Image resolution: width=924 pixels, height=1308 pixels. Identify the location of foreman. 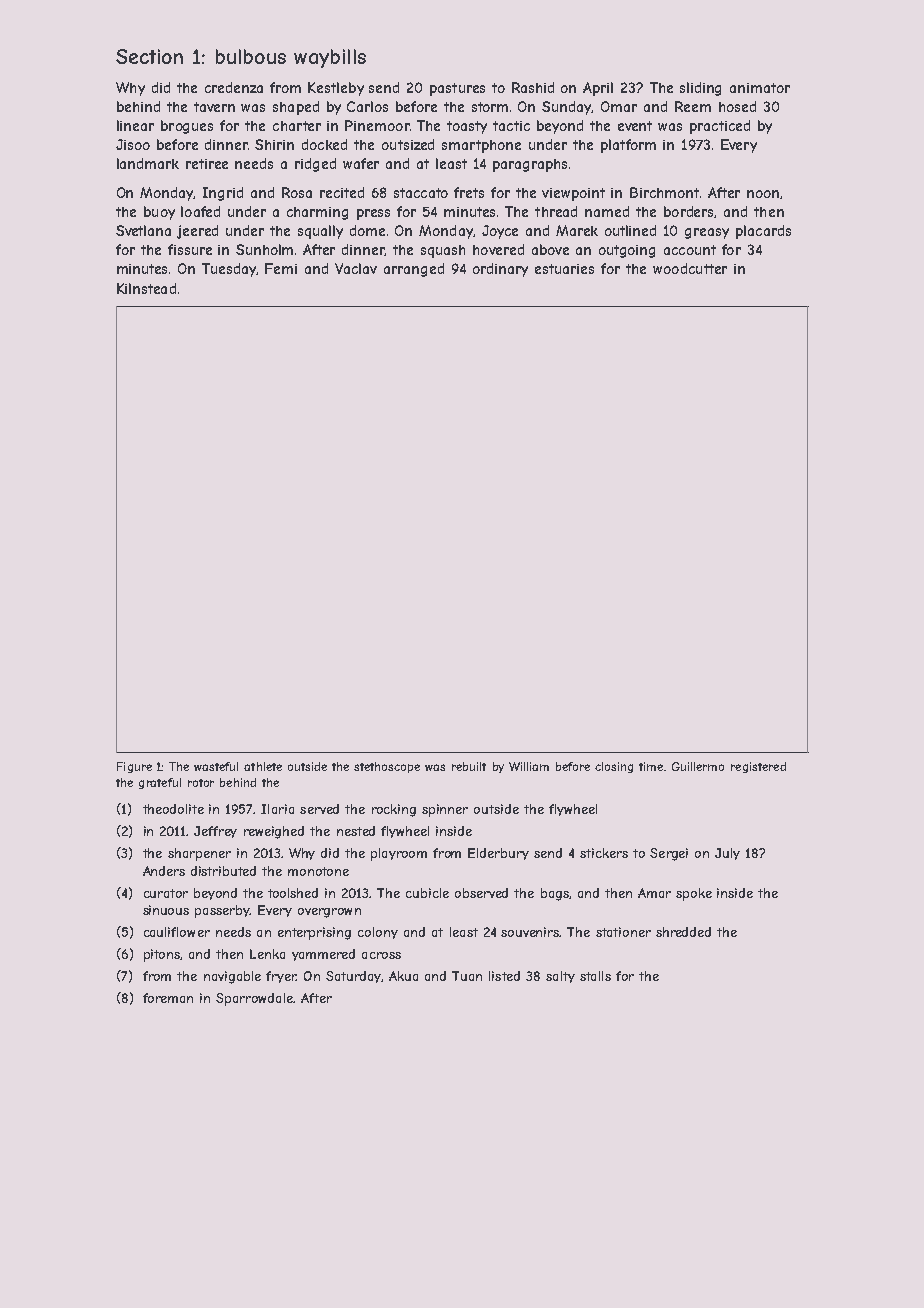
(168, 998).
